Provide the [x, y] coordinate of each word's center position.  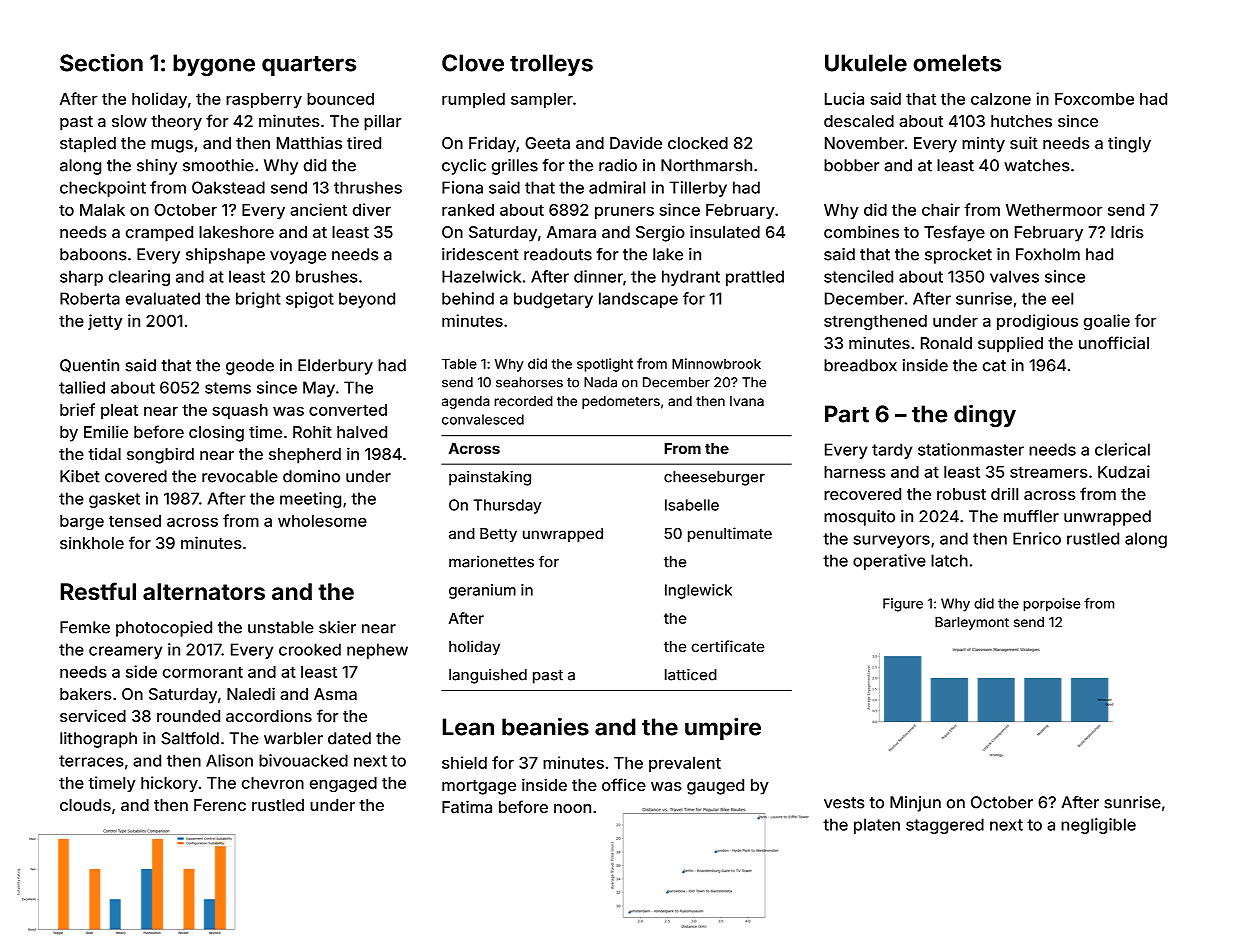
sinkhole [92, 543]
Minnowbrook [716, 363]
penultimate [730, 534]
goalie [1107, 322]
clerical [1122, 449]
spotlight [605, 365]
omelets [957, 63]
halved [362, 432]
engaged [343, 785]
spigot [310, 300]
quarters [309, 66]
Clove [473, 63]
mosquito [859, 518]
